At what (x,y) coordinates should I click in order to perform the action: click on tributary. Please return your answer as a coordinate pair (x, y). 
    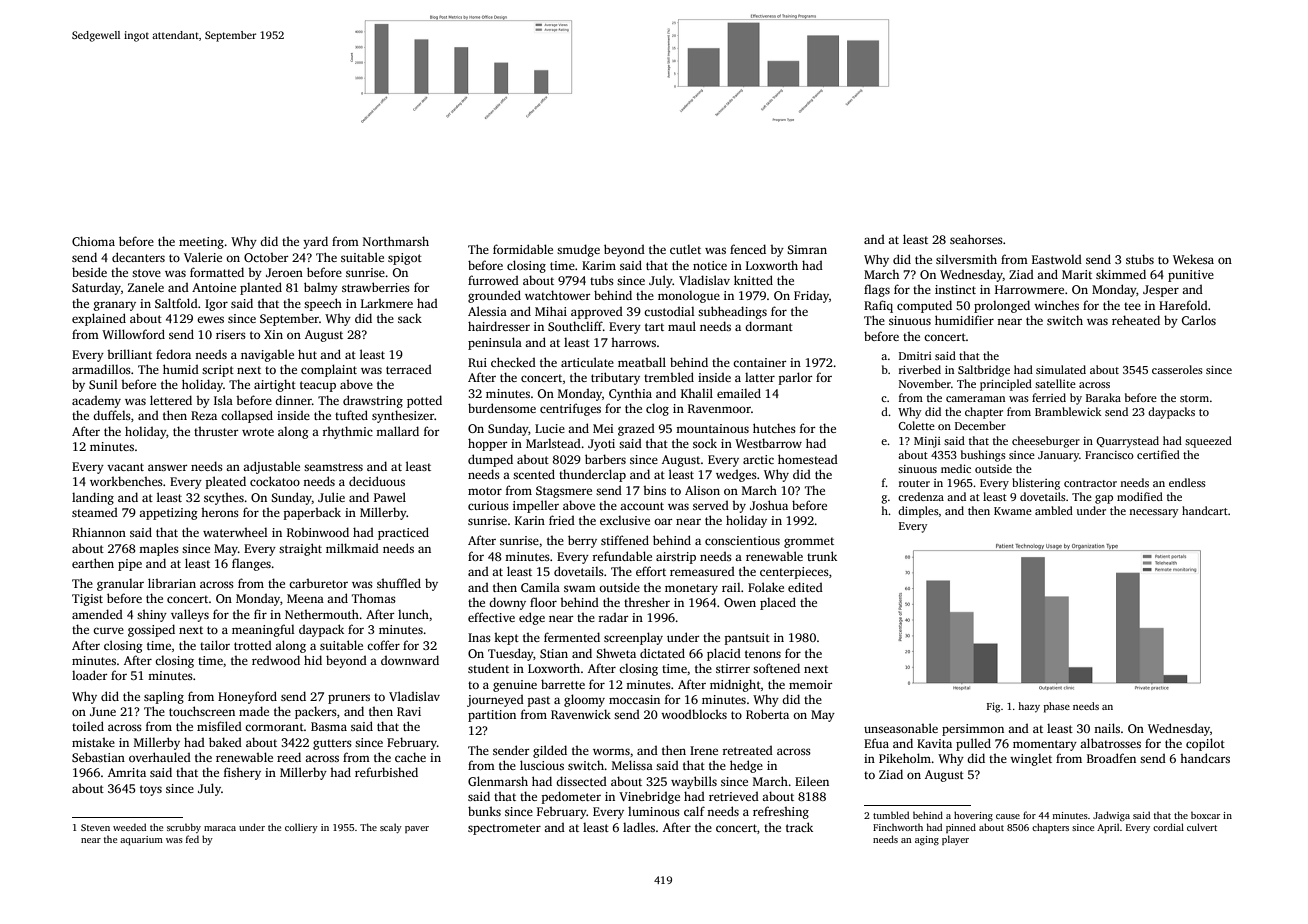
    Looking at the image, I should click on (615, 378).
